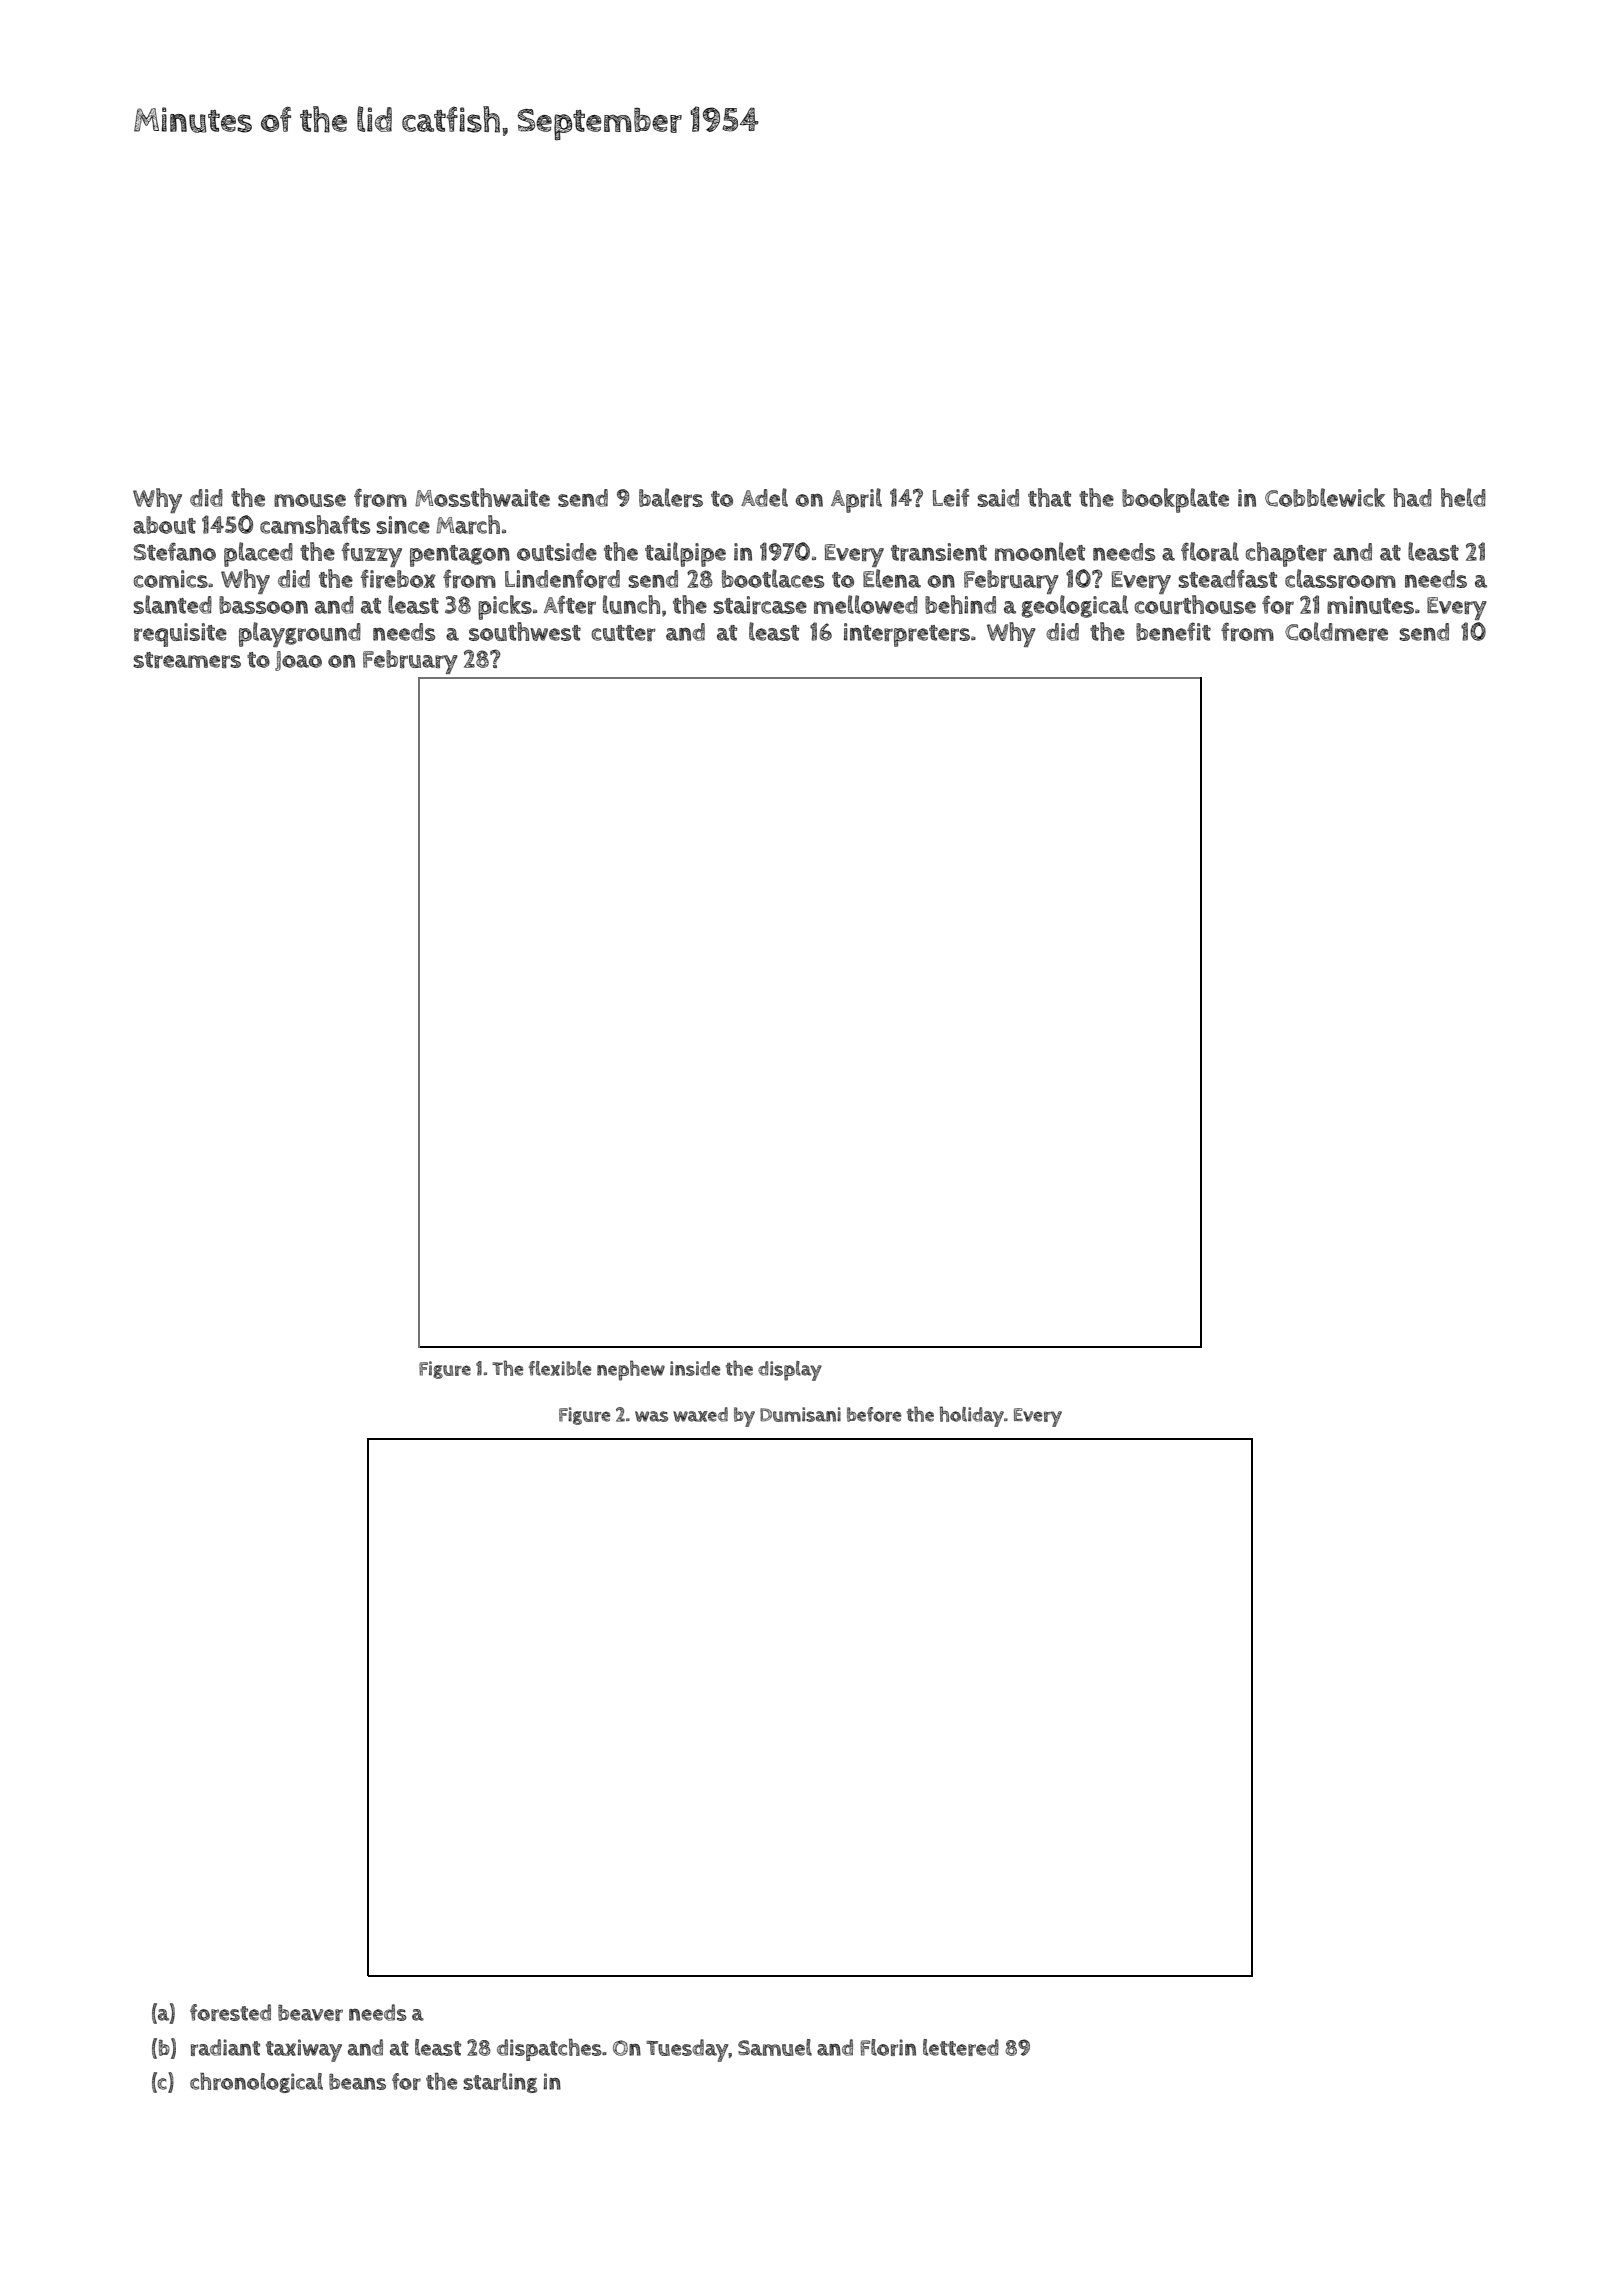 The width and height of the screenshot is (1620, 2292). Describe the element at coordinates (460, 556) in the screenshot. I see `pentagon` at that location.
